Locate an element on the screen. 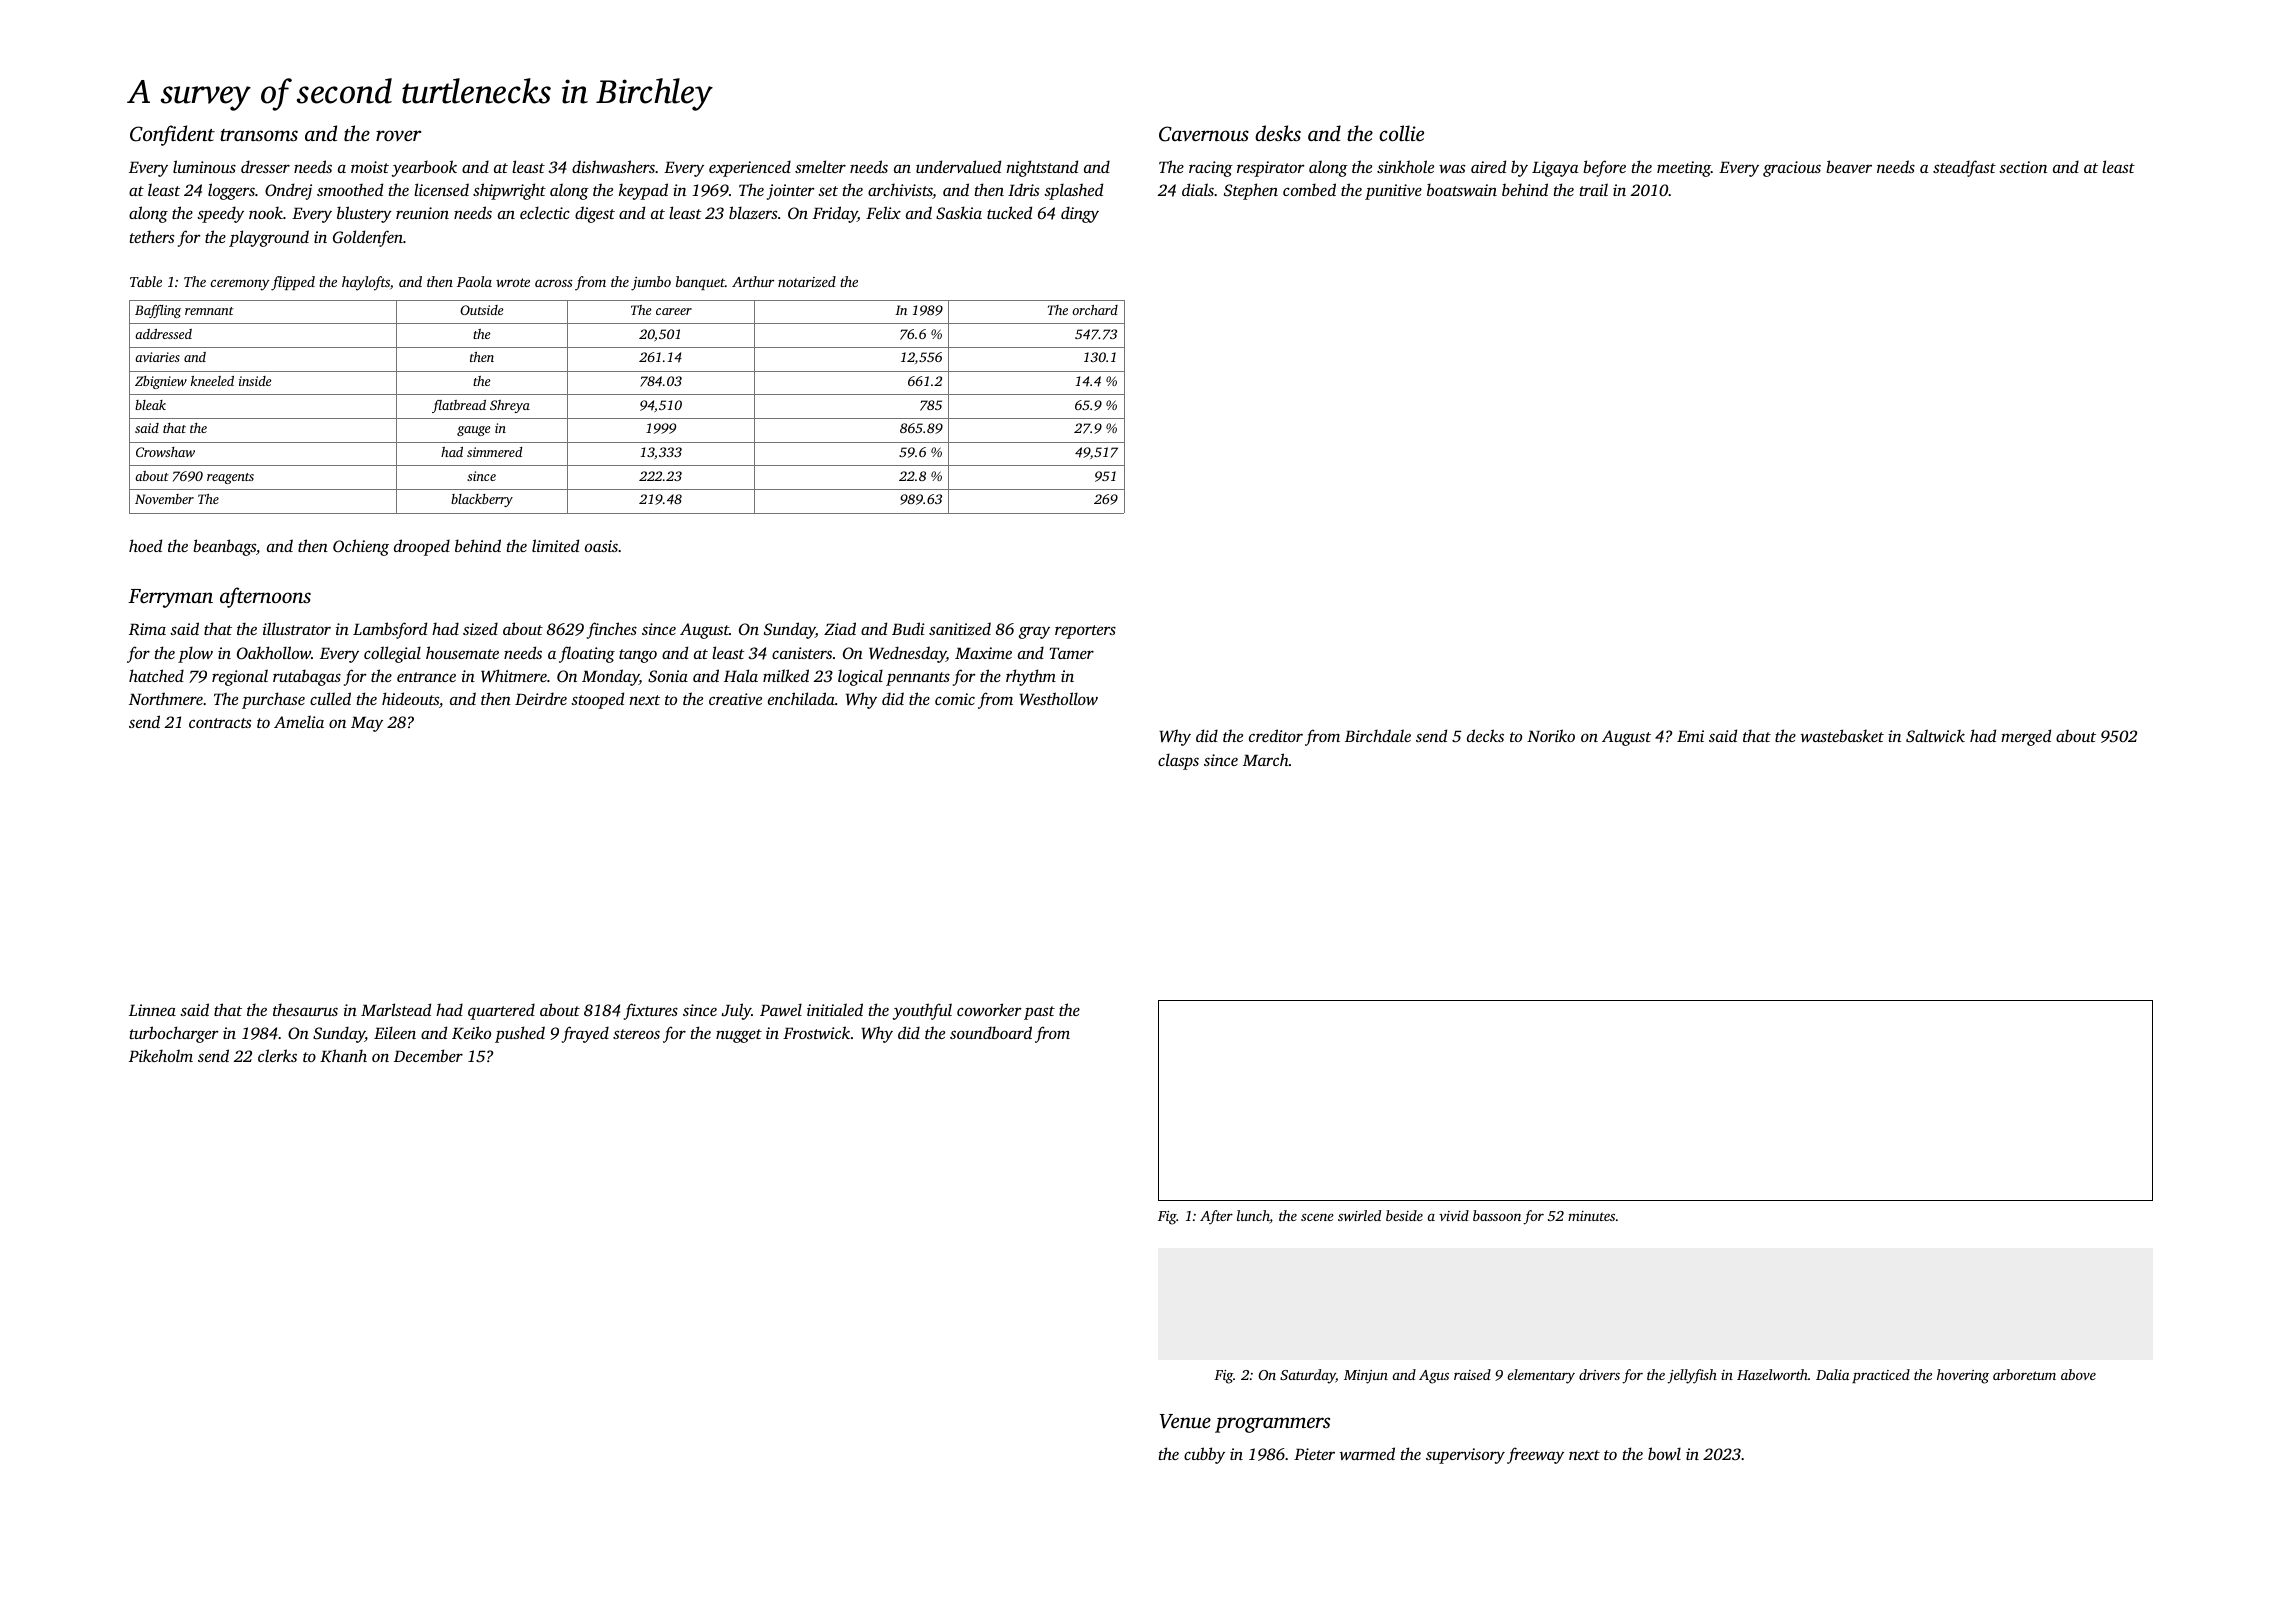 Image resolution: width=2282 pixels, height=1614 pixels. lunch is located at coordinates (1253, 1217).
